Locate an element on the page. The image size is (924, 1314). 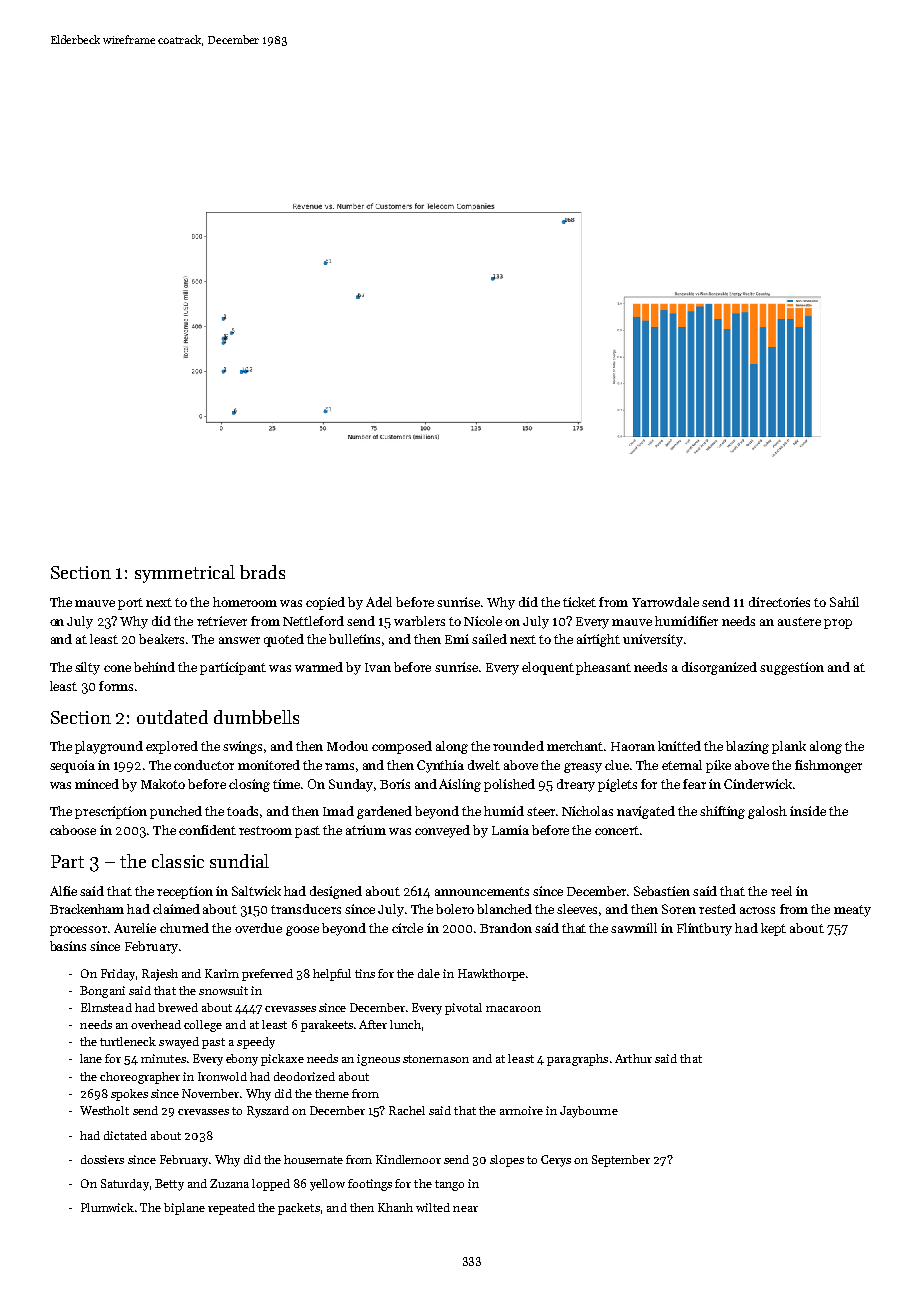
helpful is located at coordinates (332, 975).
